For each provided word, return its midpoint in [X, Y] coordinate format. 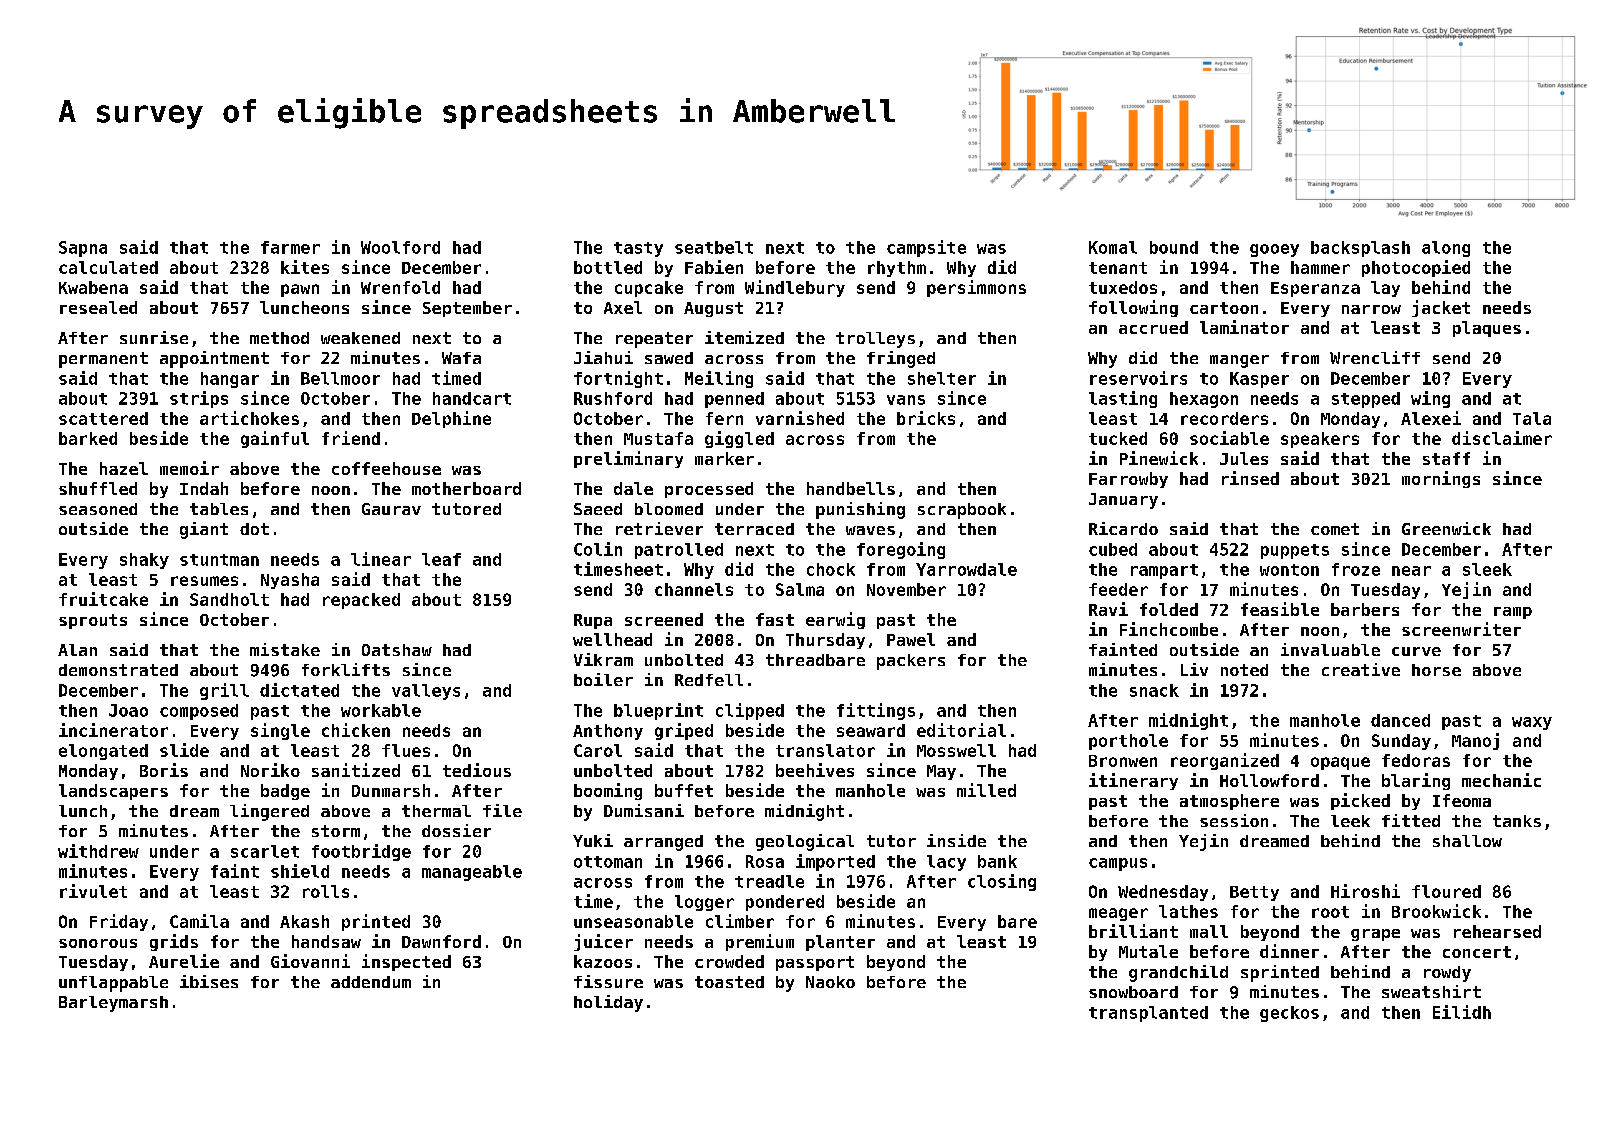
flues [406, 750]
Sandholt [229, 599]
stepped [1366, 400]
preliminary [628, 459]
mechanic [1501, 780]
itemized [744, 337]
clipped [750, 711]
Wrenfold [400, 287]
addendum [371, 982]
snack [1154, 690]
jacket [1441, 308]
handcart [472, 398]
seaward [871, 730]
